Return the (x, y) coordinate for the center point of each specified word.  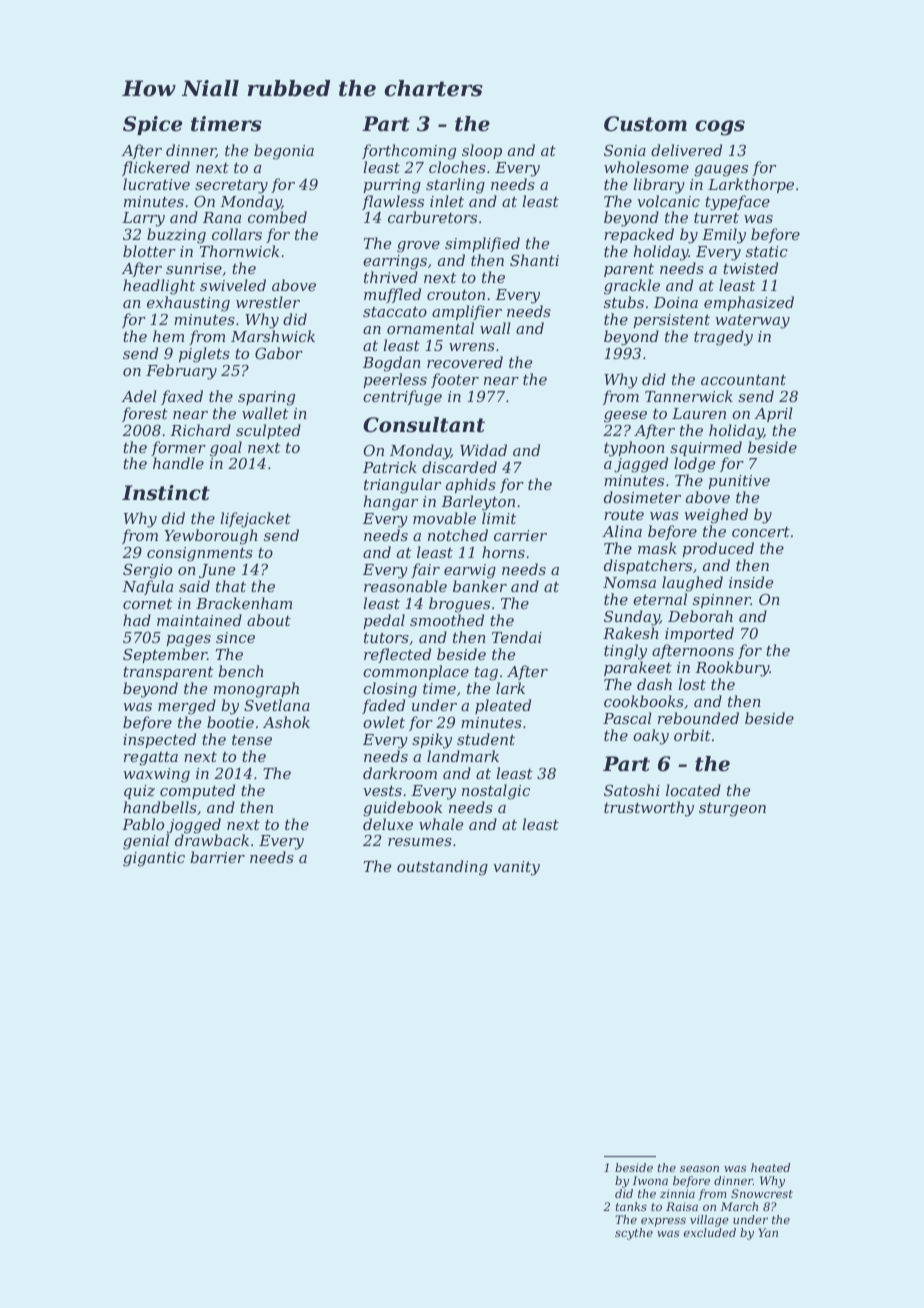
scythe (634, 1234)
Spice (152, 125)
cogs (720, 128)
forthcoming (409, 152)
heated (770, 1167)
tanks (631, 1206)
